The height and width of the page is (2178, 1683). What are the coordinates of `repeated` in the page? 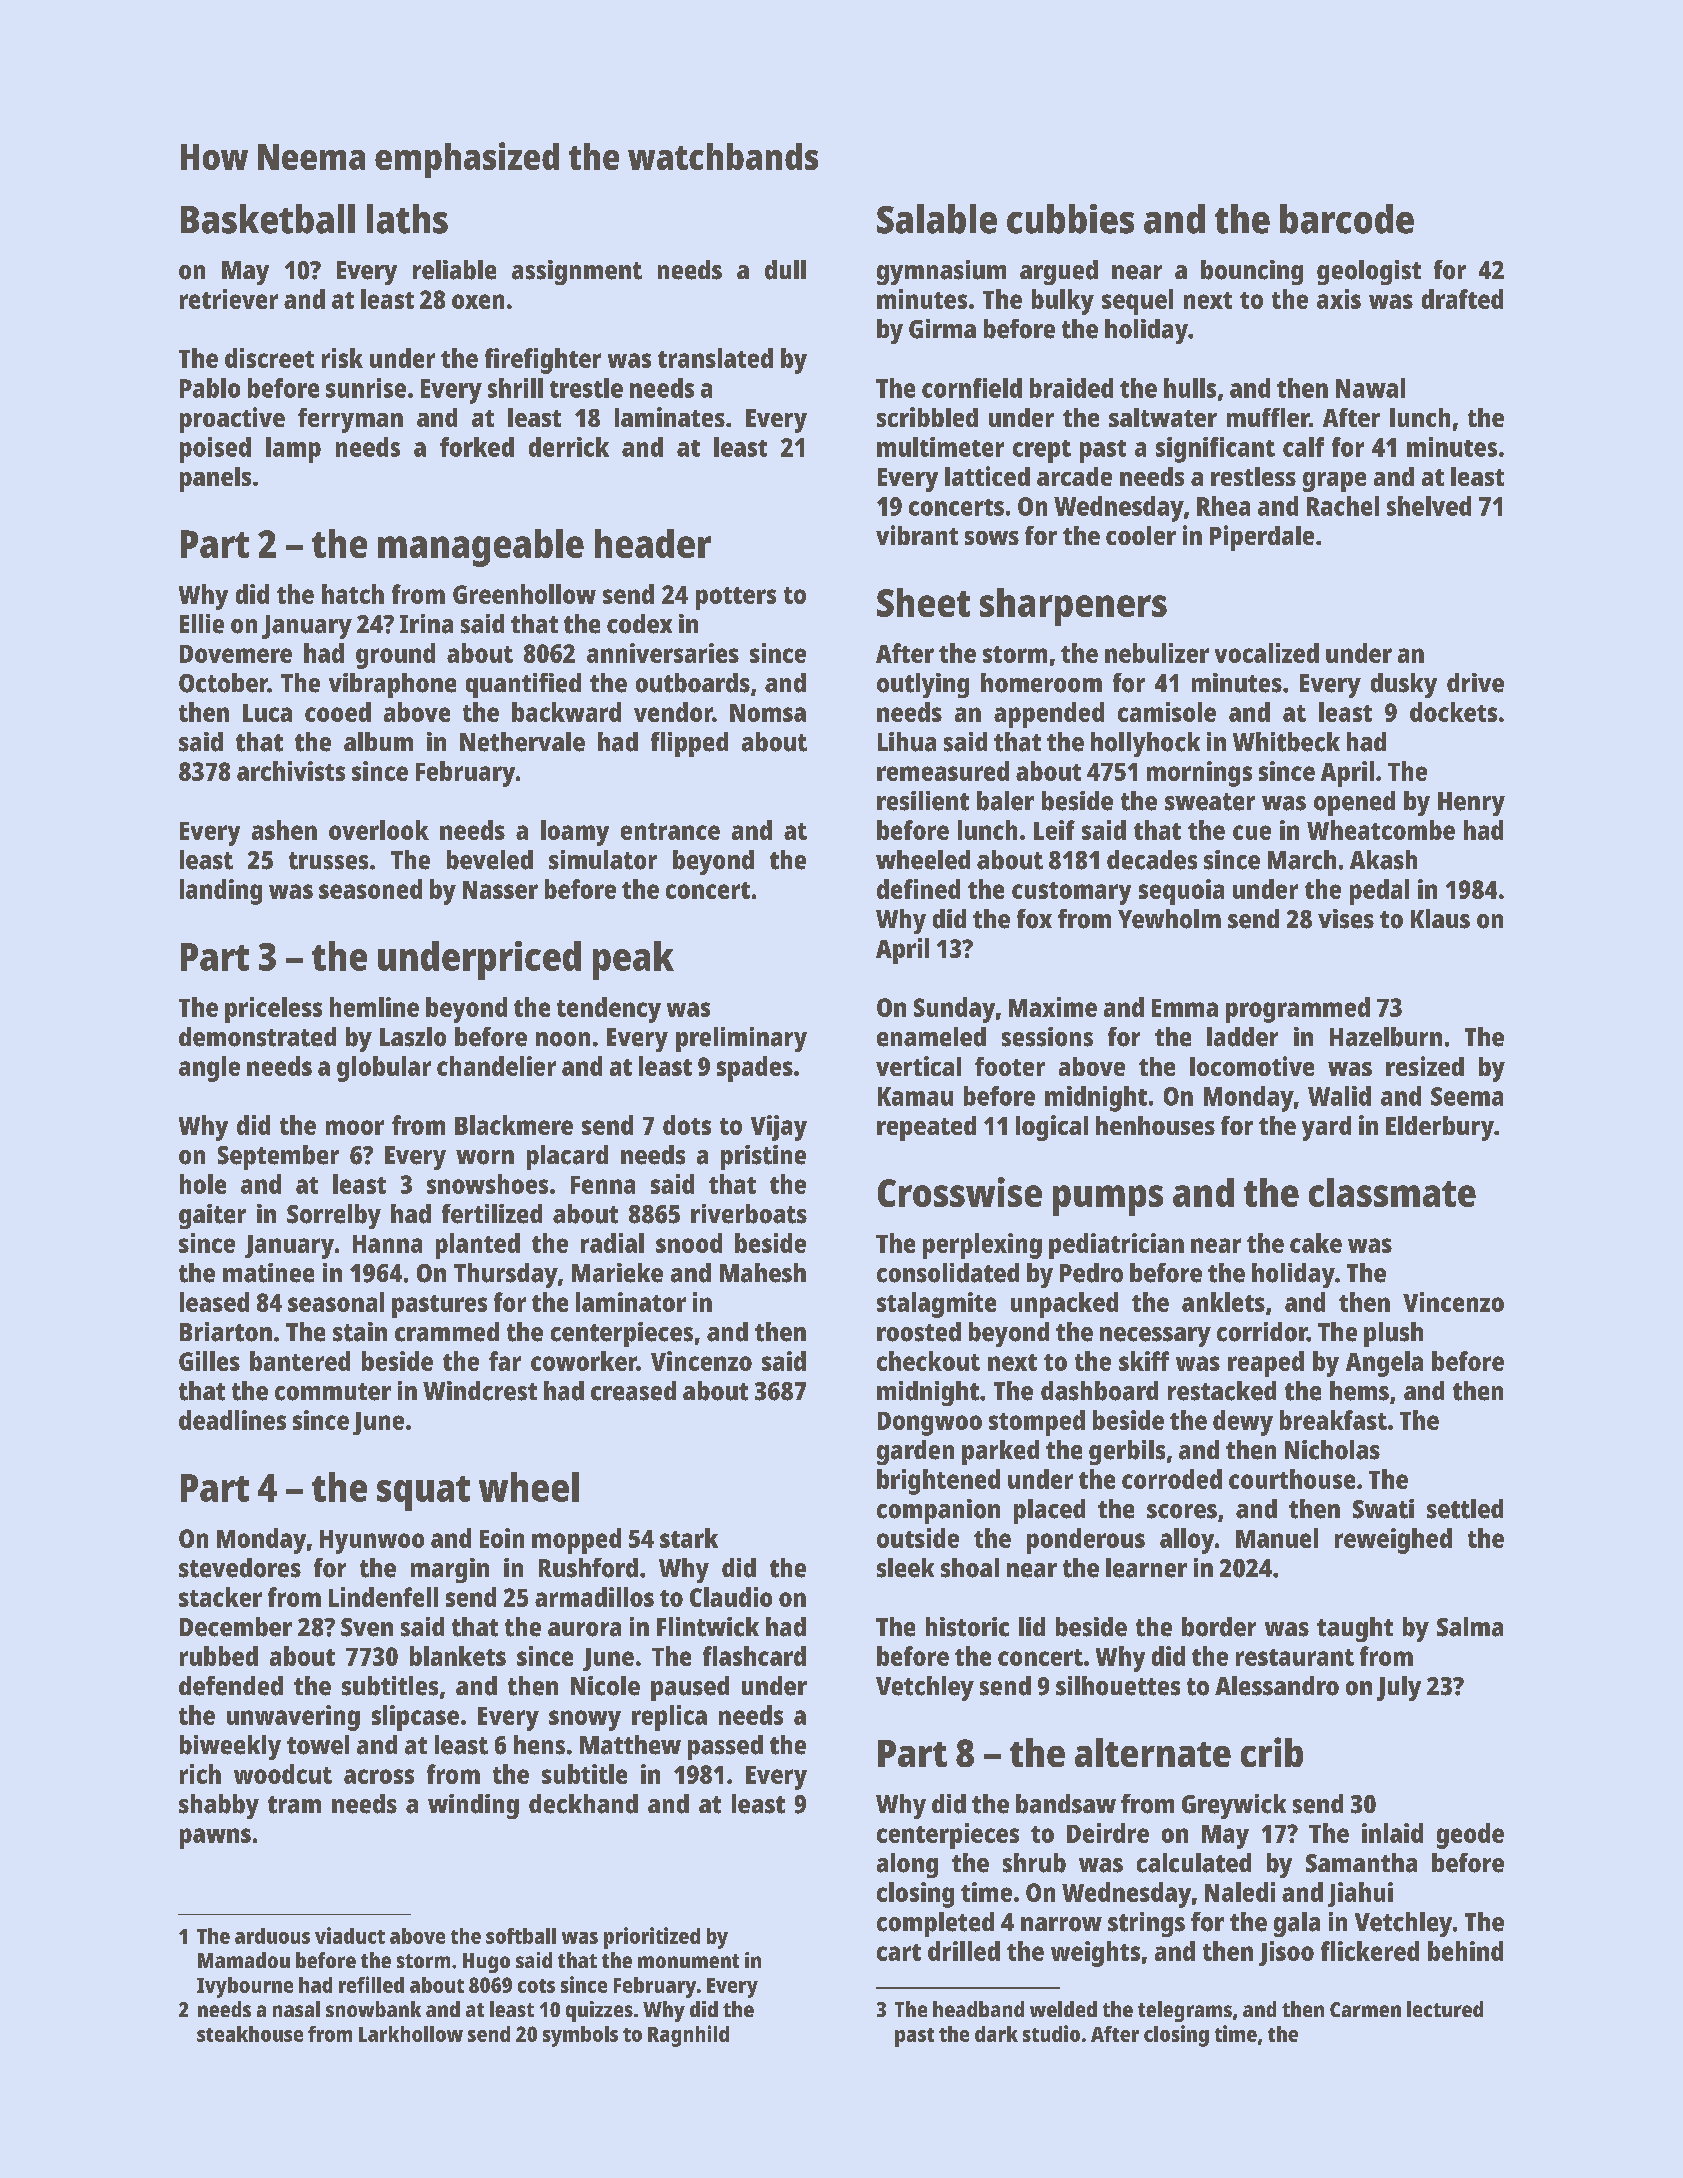 It's located at (926, 1128).
